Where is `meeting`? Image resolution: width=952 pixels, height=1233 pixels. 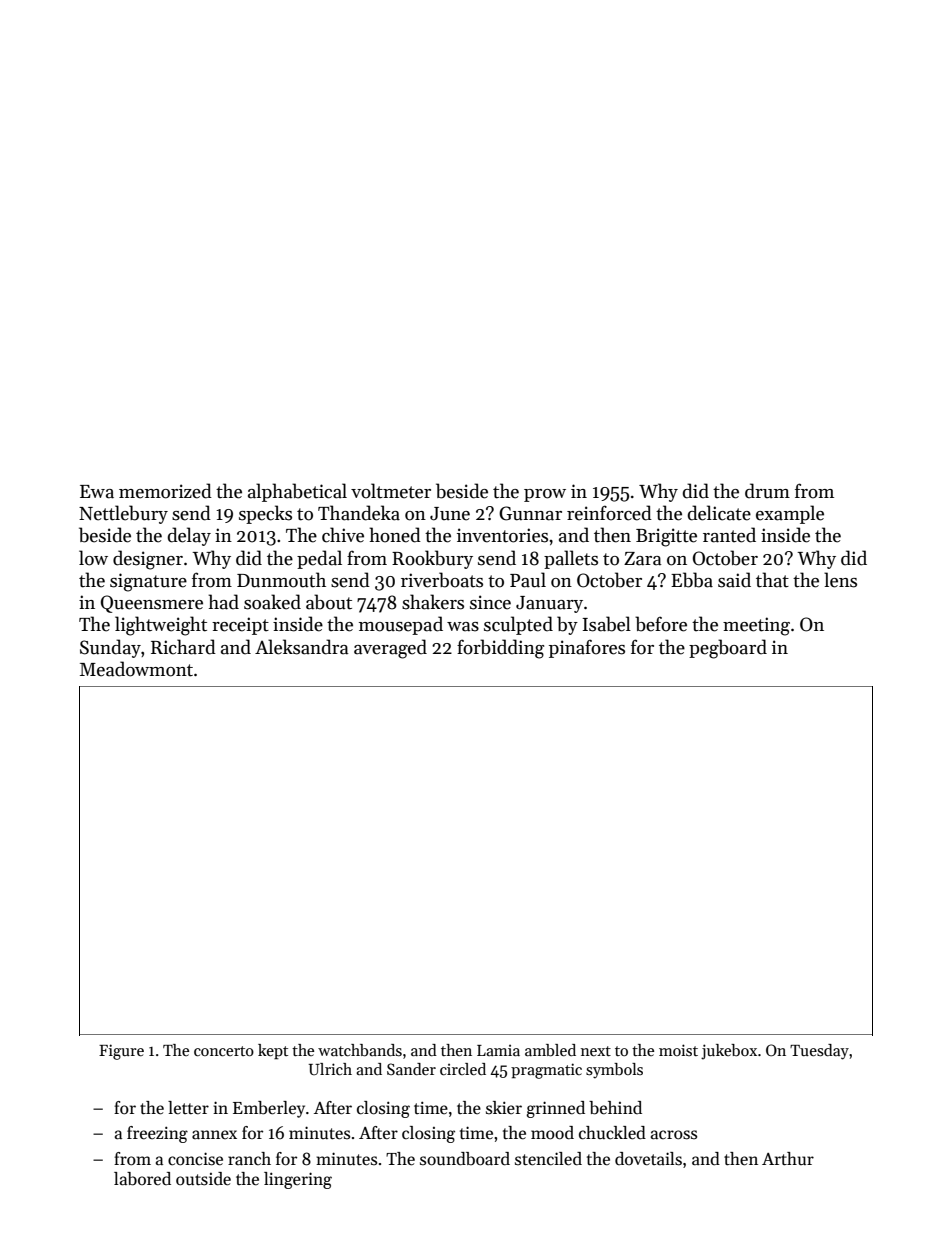 meeting is located at coordinates (756, 626).
